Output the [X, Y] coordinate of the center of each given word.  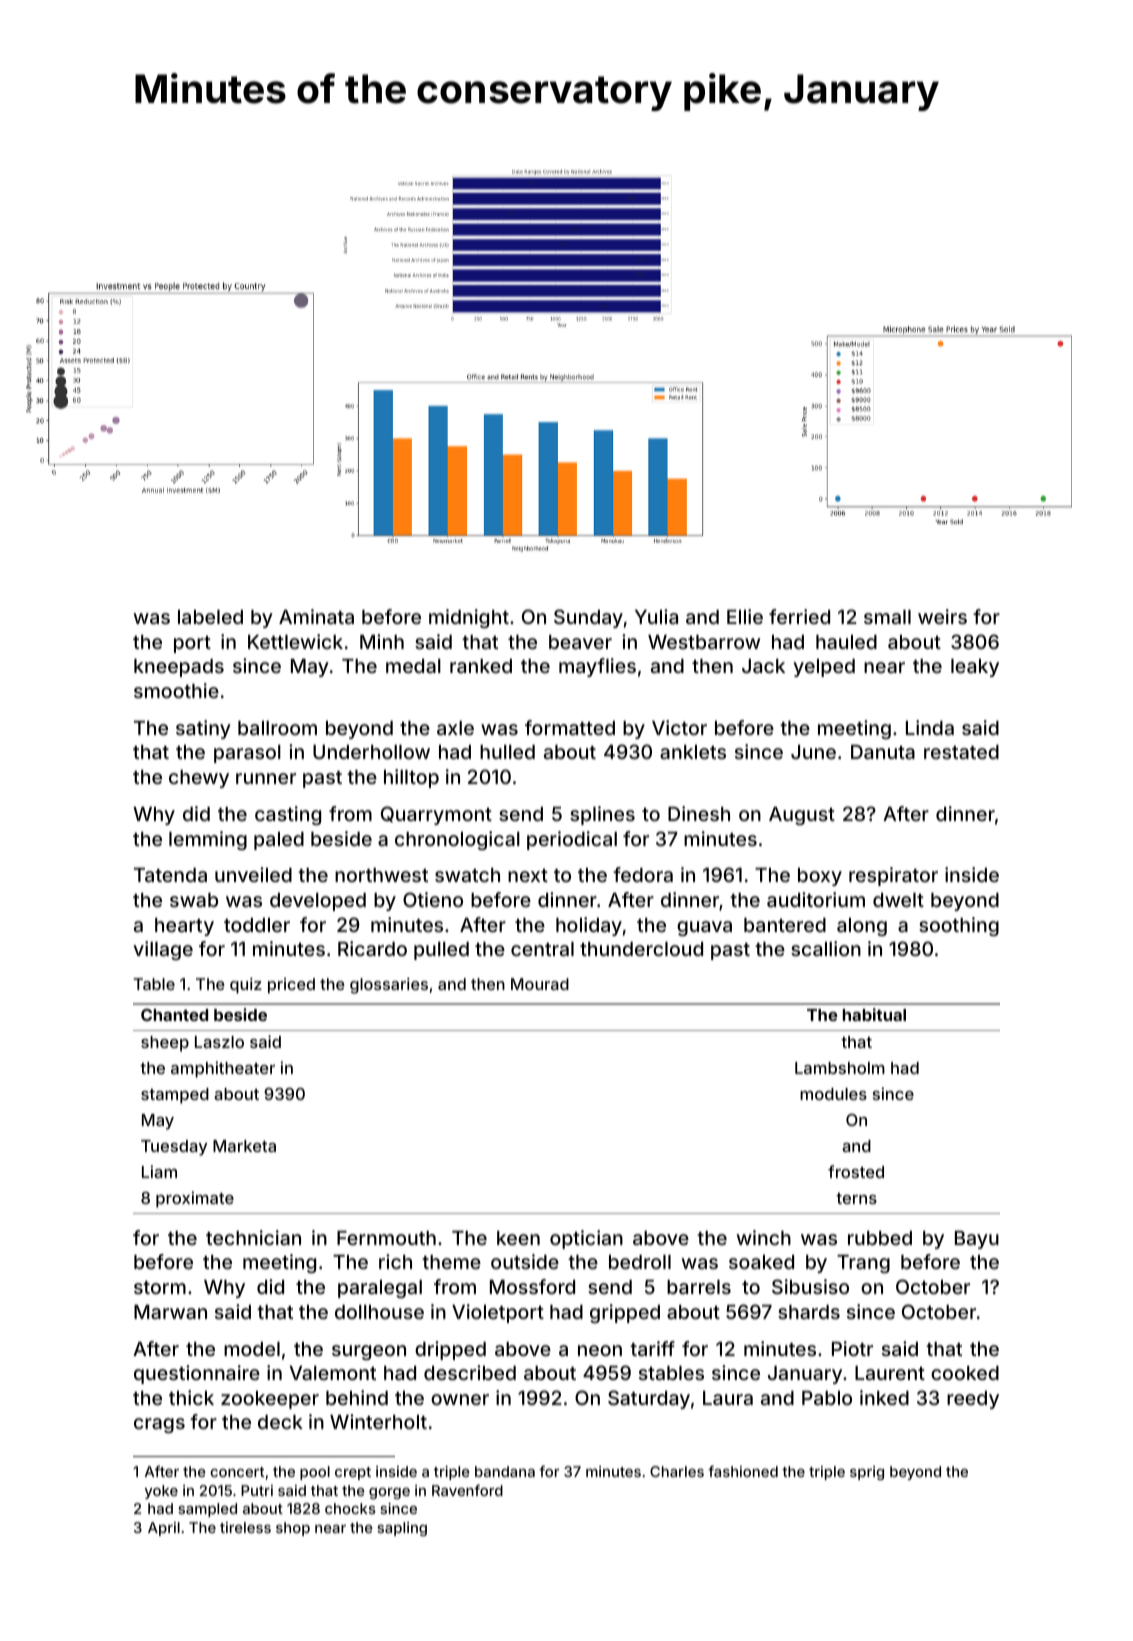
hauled [846, 642]
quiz [246, 986]
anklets [693, 752]
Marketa [244, 1146]
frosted [856, 1171]
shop [293, 1529]
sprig [867, 1473]
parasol [247, 754]
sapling [402, 1529]
